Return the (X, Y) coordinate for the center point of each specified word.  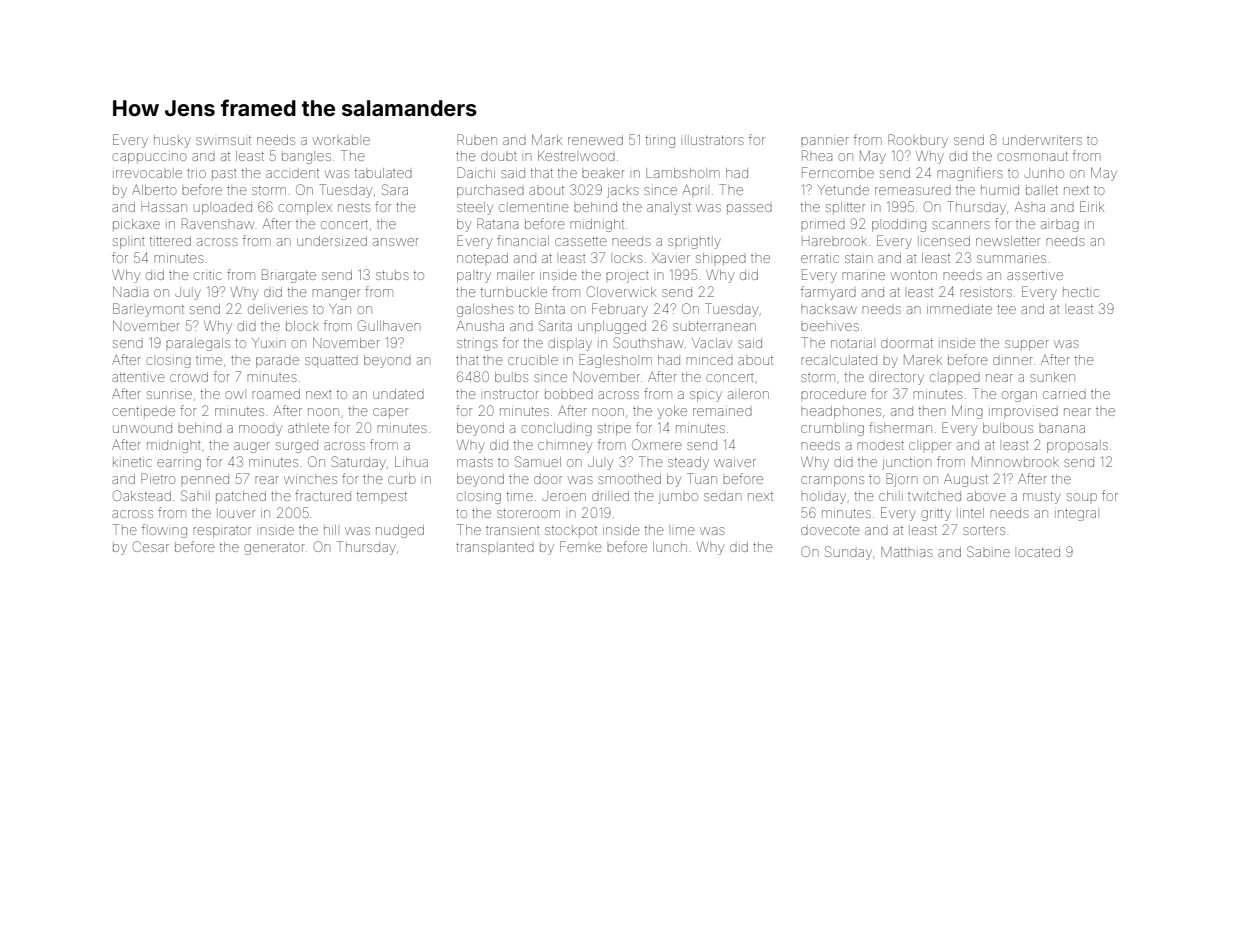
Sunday (848, 553)
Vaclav (712, 343)
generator (274, 549)
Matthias (907, 552)
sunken (1052, 377)
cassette (581, 241)
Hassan (164, 207)
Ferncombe (838, 172)
